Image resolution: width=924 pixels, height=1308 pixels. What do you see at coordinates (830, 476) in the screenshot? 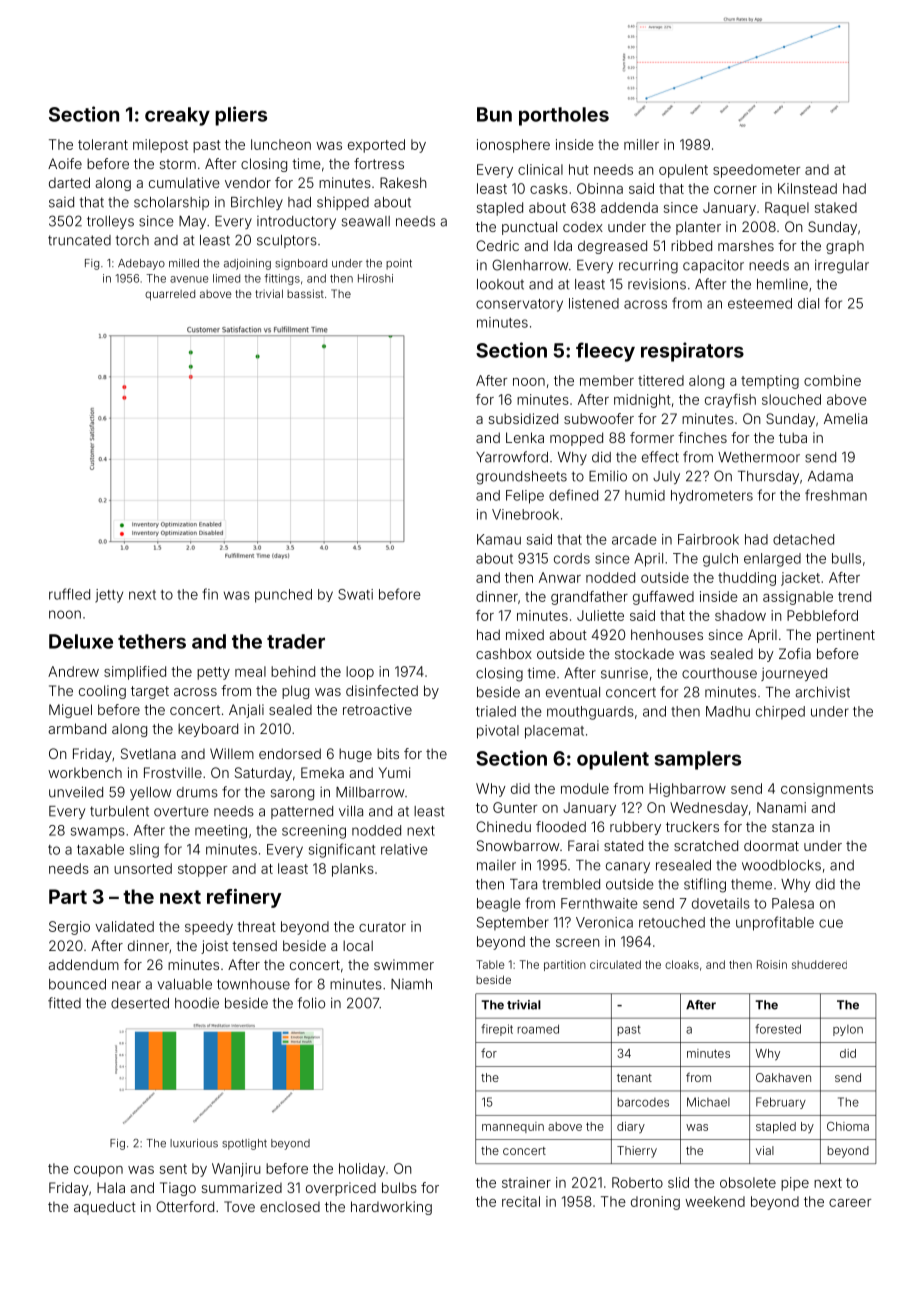
I see `Adama` at bounding box center [830, 476].
